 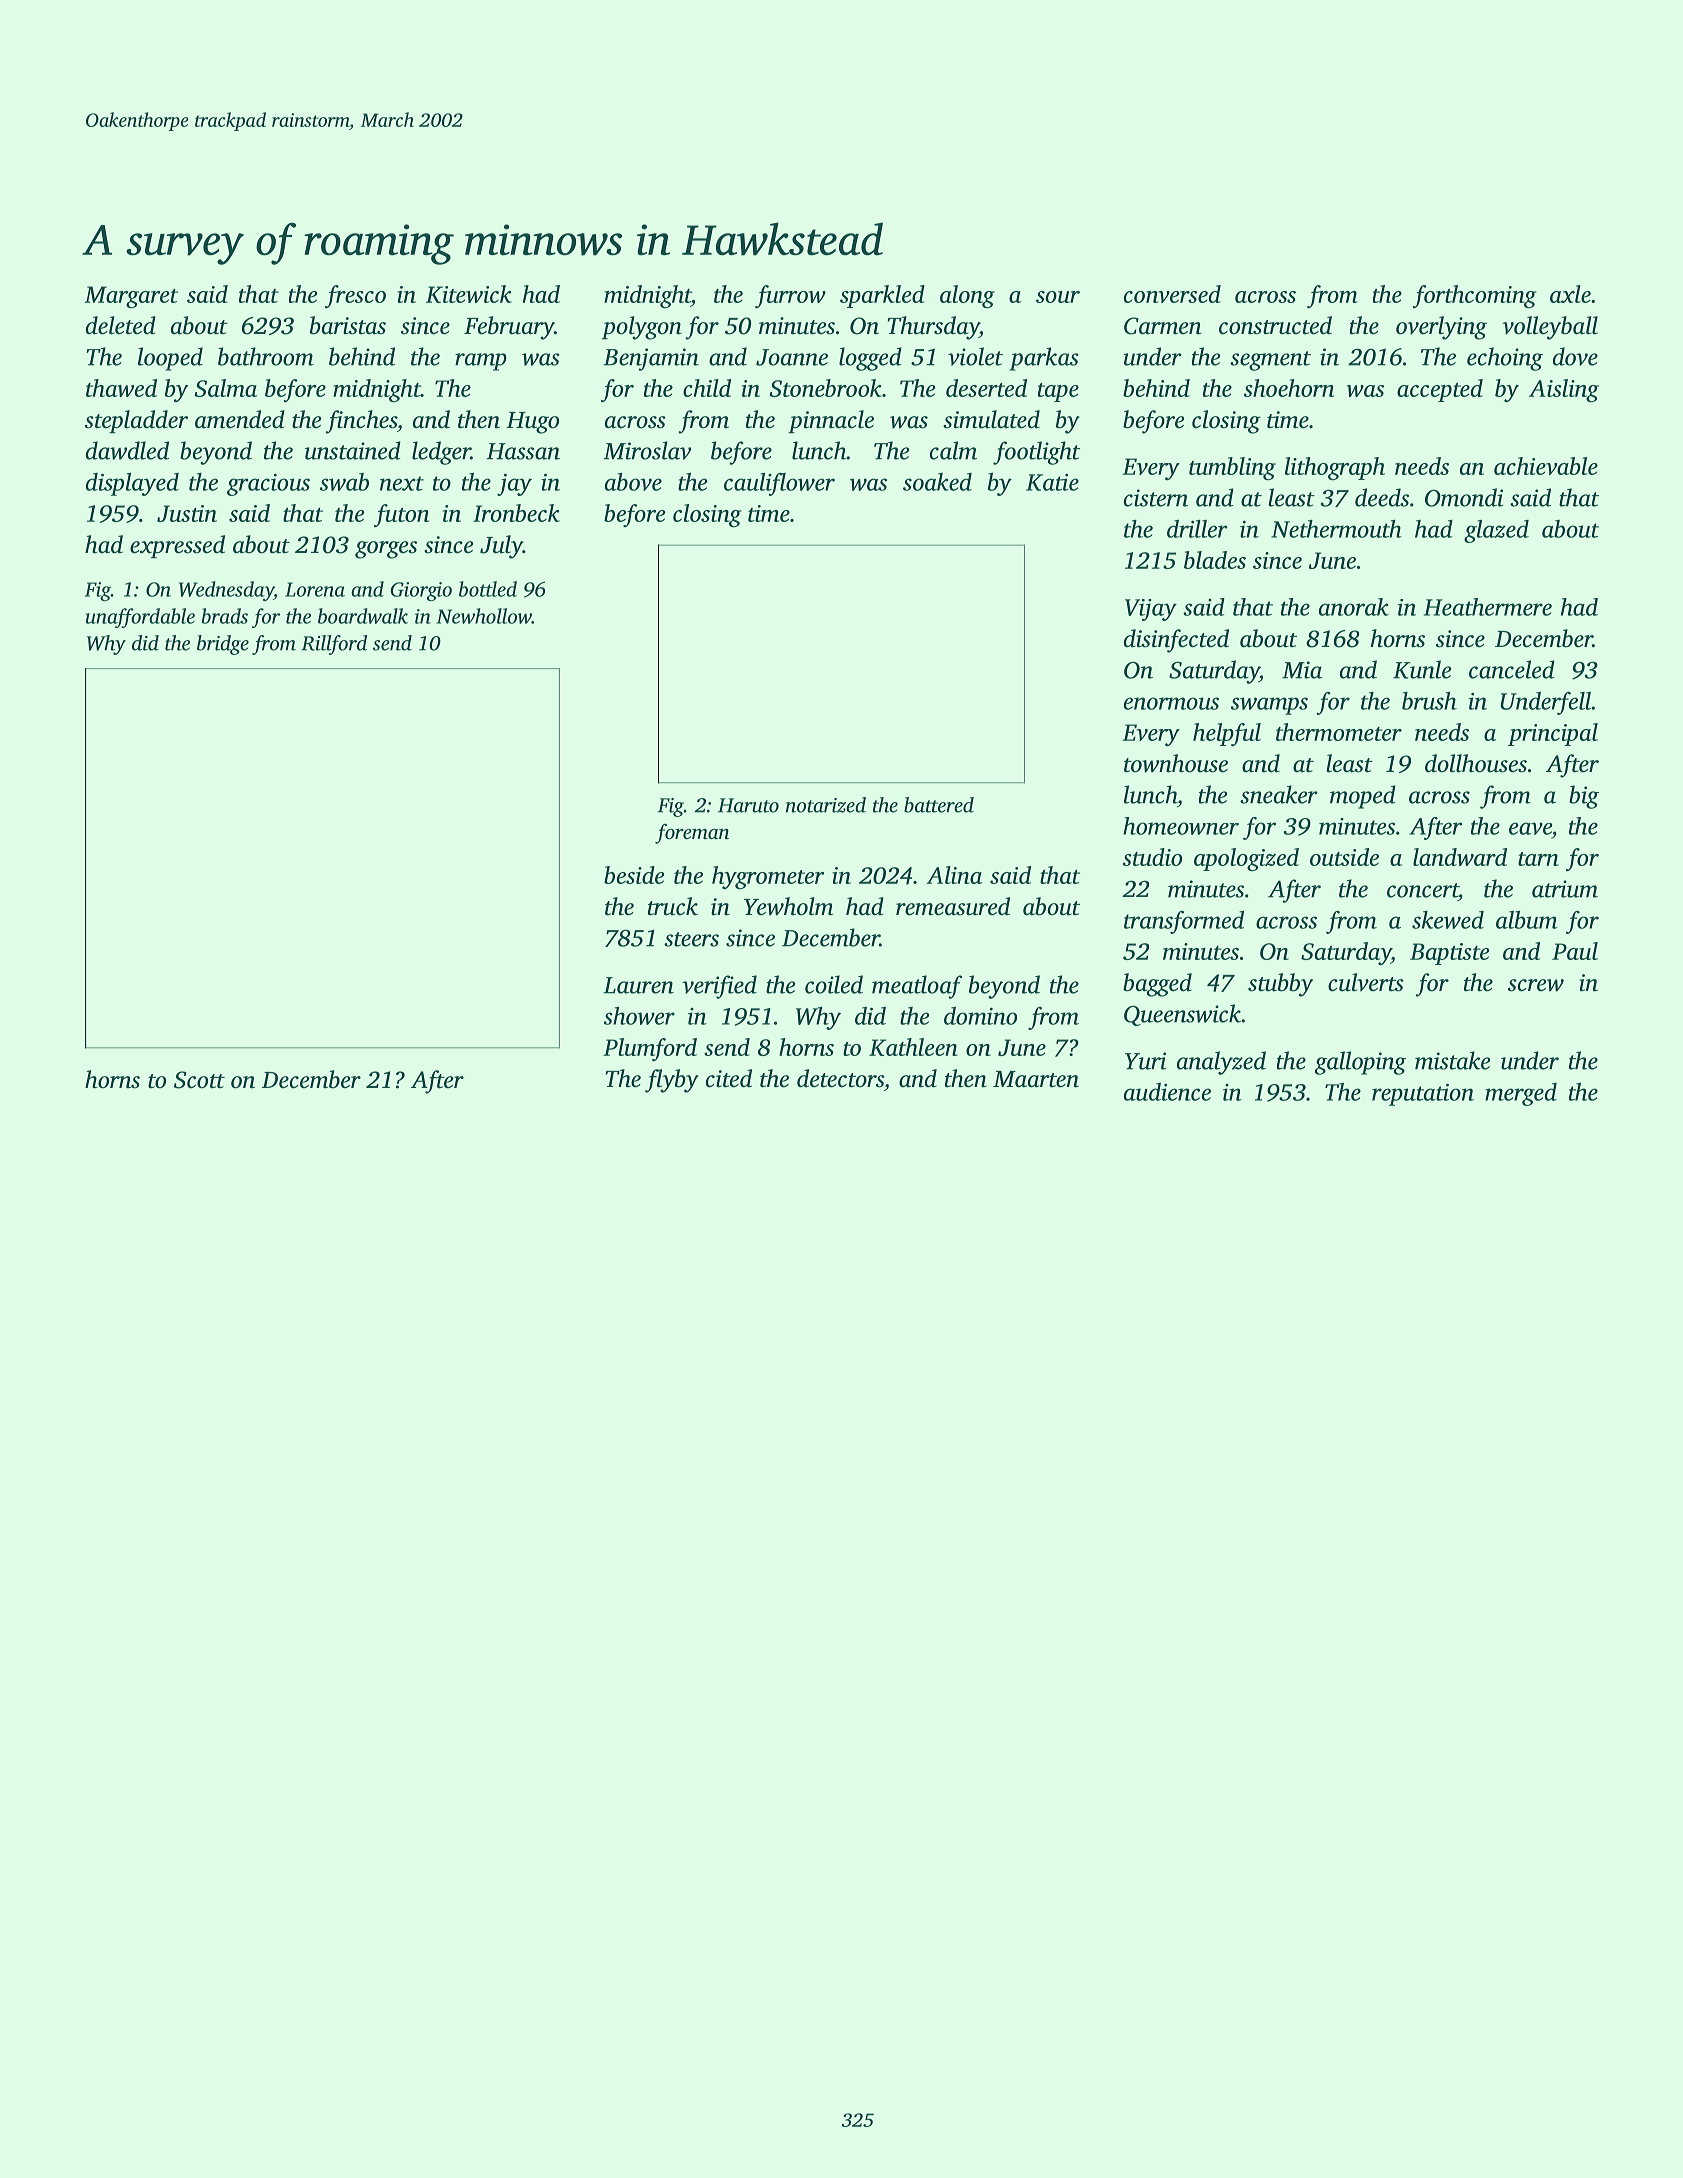 What do you see at coordinates (1279, 794) in the screenshot?
I see `sneaker` at bounding box center [1279, 794].
